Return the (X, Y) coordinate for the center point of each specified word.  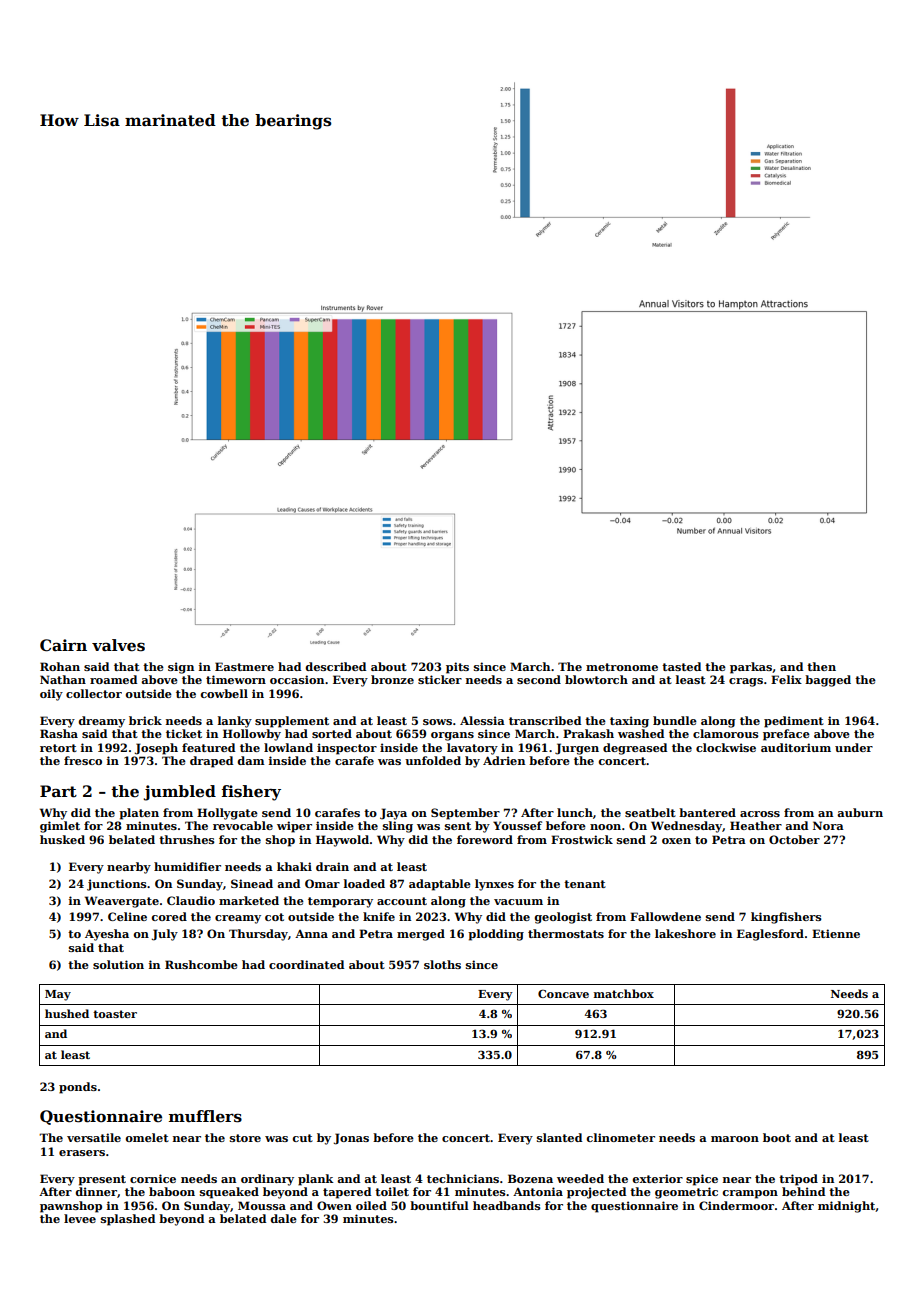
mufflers (205, 1116)
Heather (756, 825)
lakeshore (685, 933)
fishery (251, 793)
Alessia (482, 720)
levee (80, 1218)
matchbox (624, 993)
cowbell (224, 693)
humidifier (187, 866)
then (821, 666)
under (854, 747)
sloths (442, 964)
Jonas (351, 1139)
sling (398, 827)
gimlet (60, 827)
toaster (115, 1014)
